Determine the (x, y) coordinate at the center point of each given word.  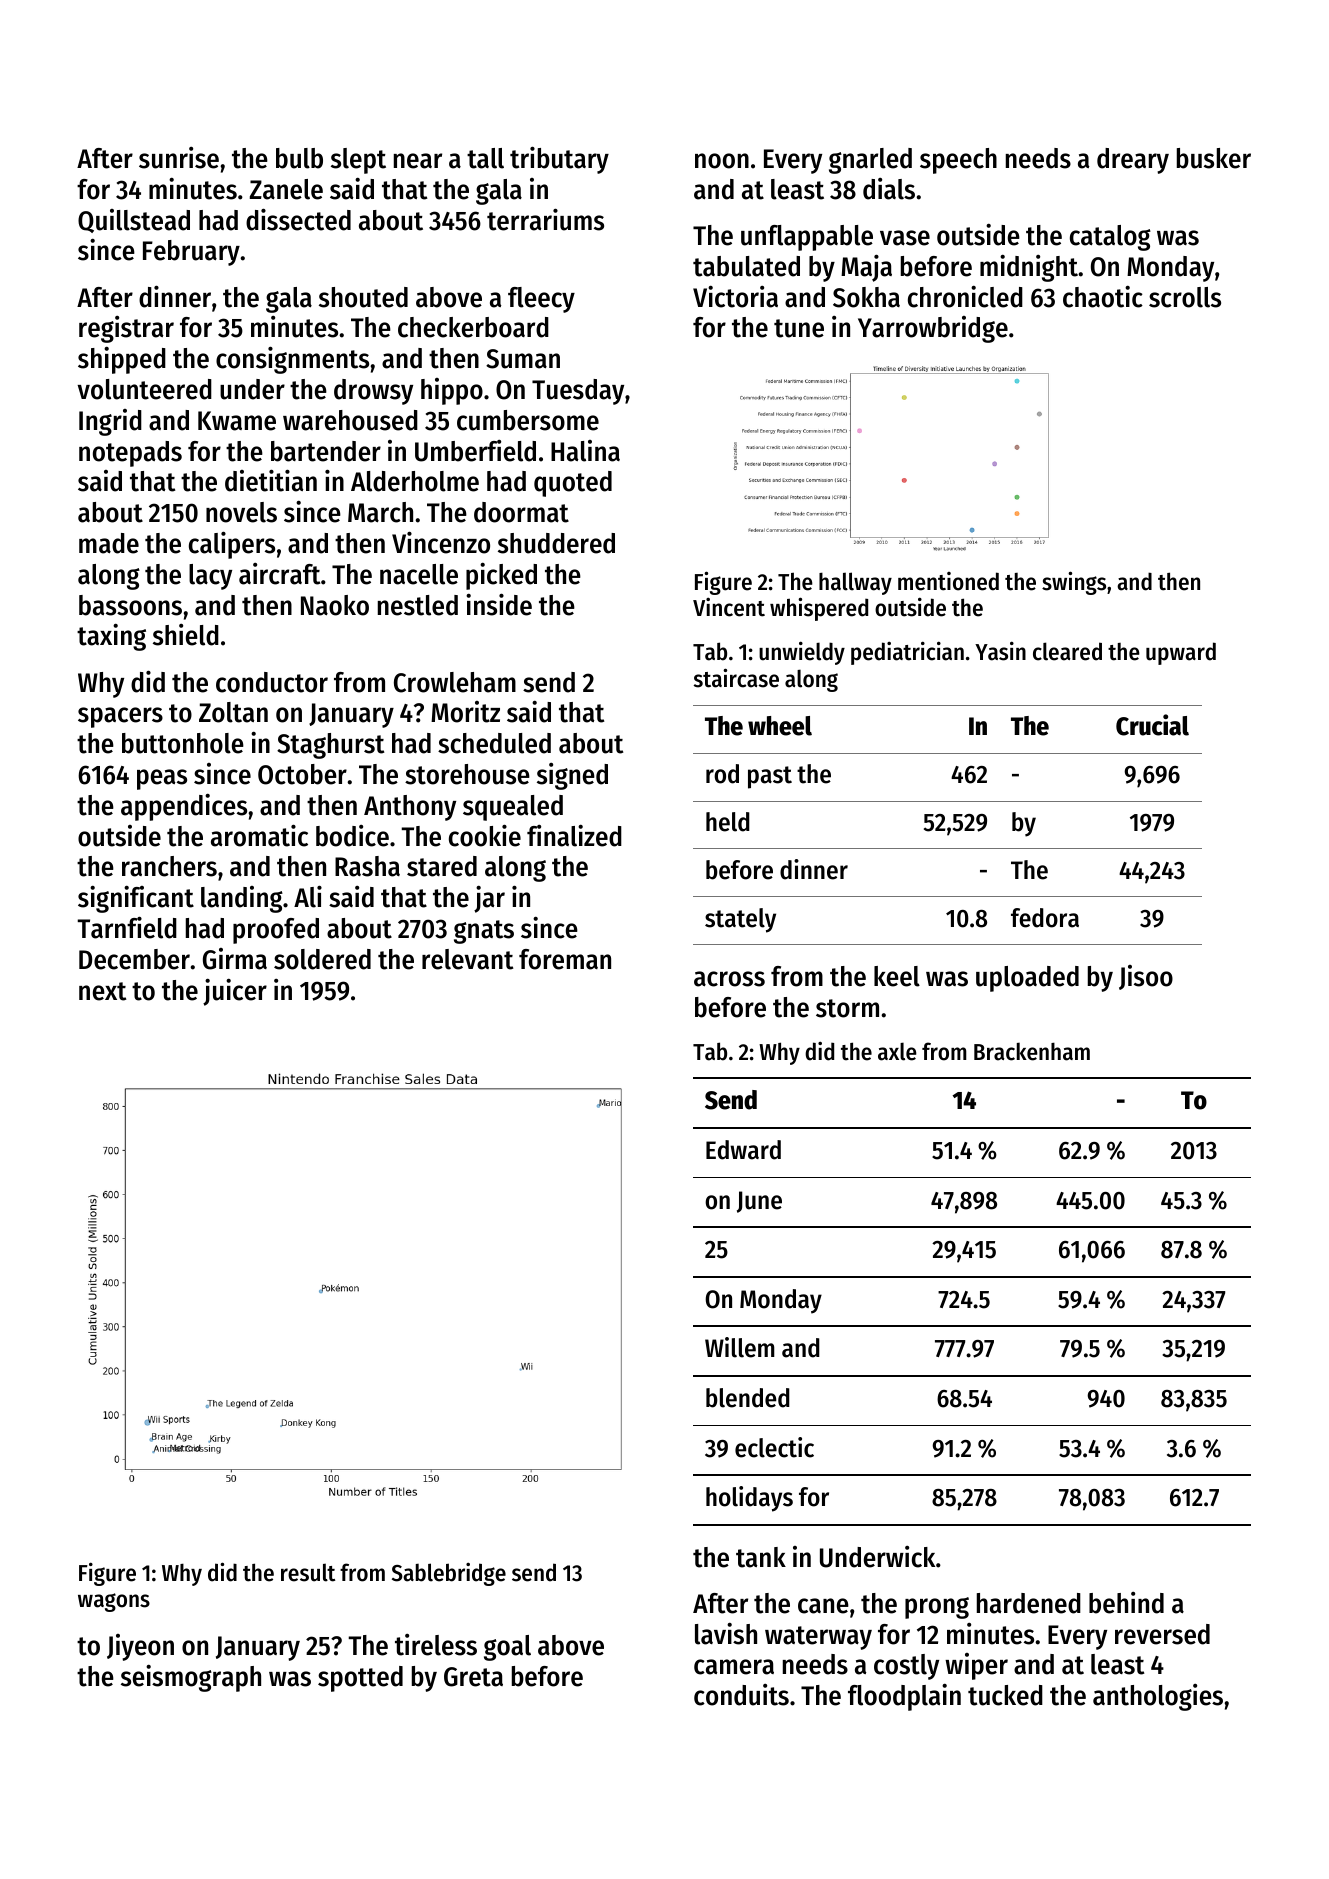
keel (897, 976)
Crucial (1152, 725)
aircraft (279, 574)
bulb (299, 158)
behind (1126, 1603)
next (102, 991)
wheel (780, 726)
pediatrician (907, 653)
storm (847, 1008)
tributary (559, 160)
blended (748, 1398)
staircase (736, 678)
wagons (114, 1602)
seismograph (191, 1678)
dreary (1133, 161)
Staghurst (330, 746)
